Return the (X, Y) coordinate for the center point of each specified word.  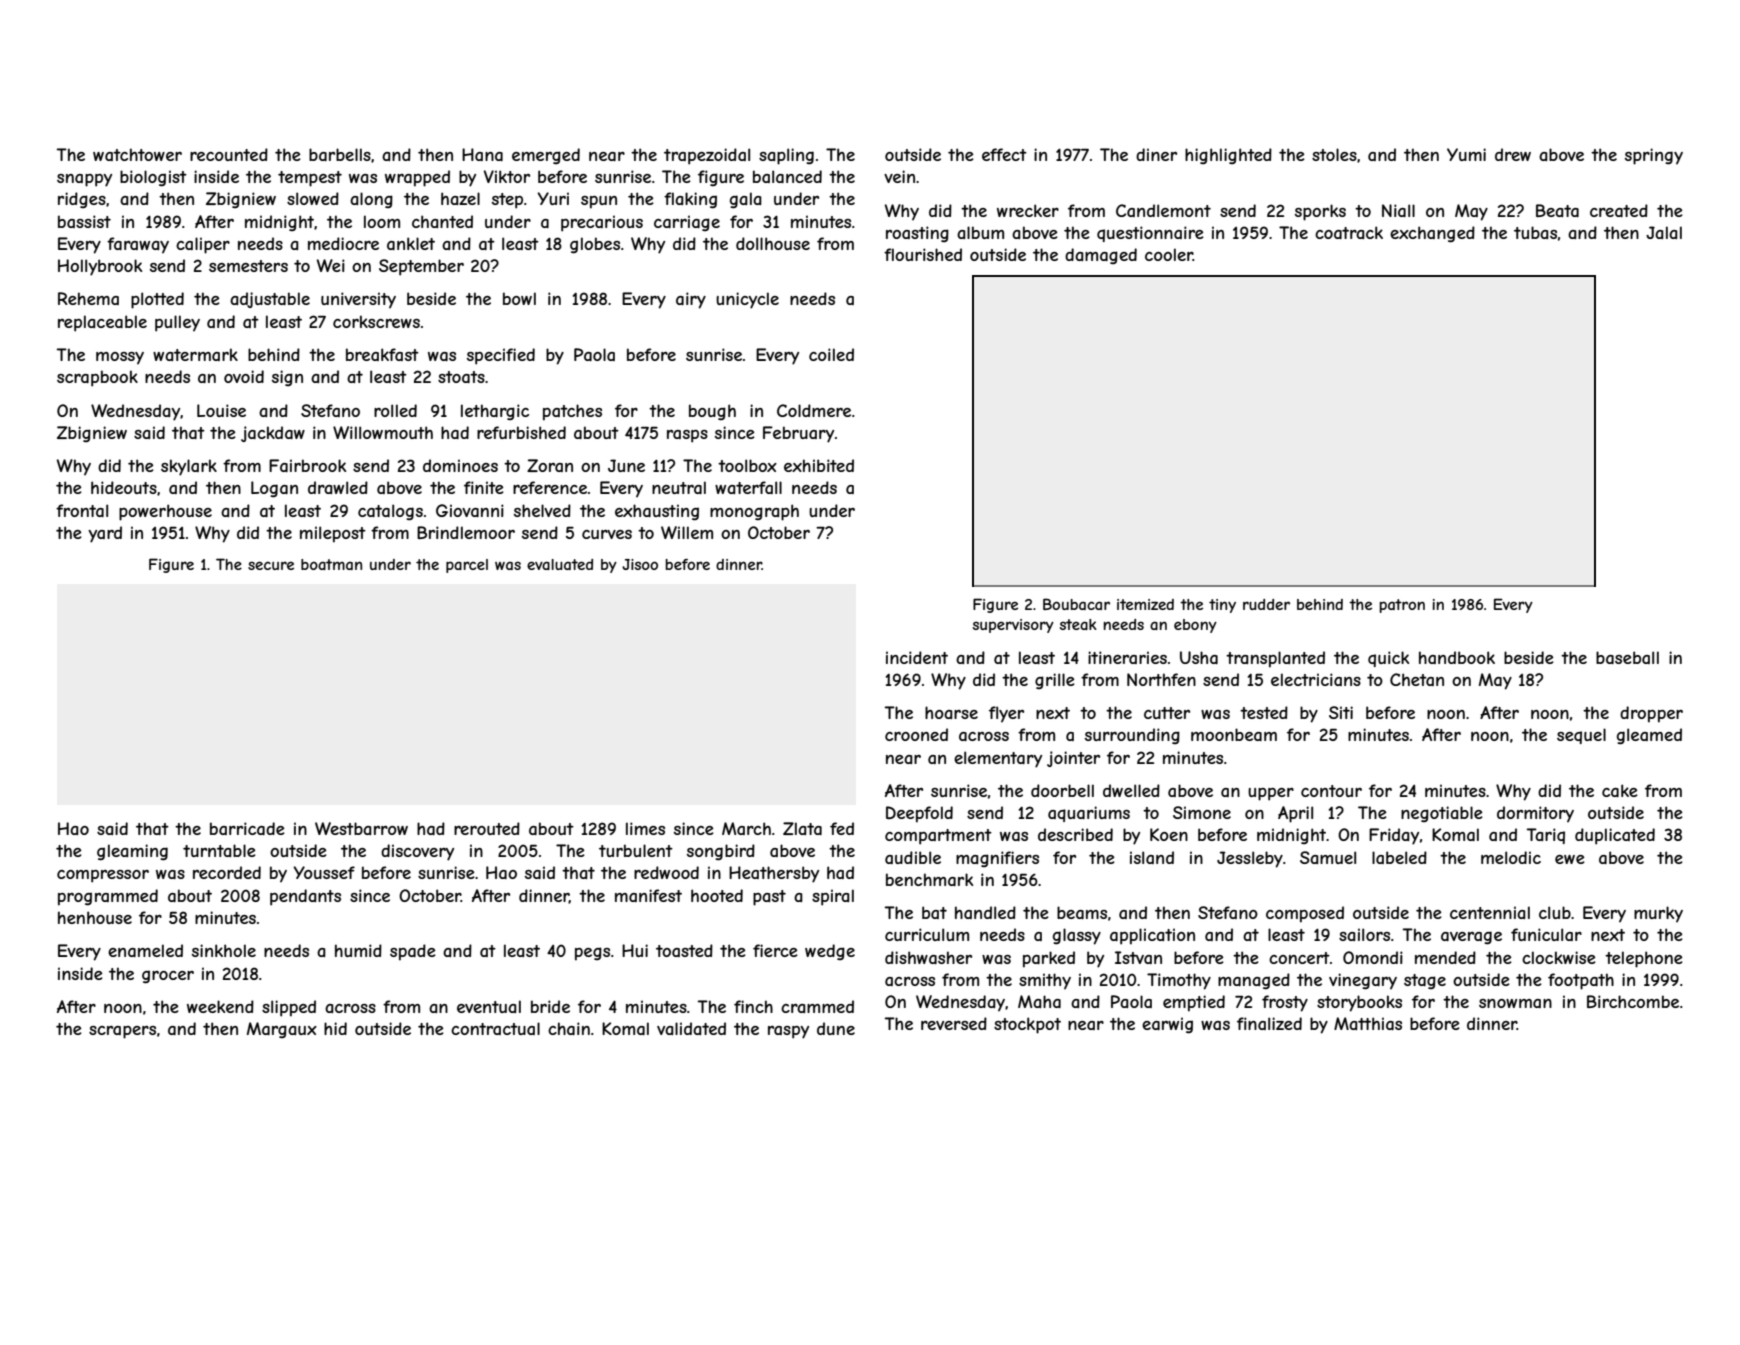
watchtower (137, 154)
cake (1620, 790)
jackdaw (273, 434)
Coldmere (814, 410)
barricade (247, 828)
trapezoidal (707, 156)
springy (1654, 156)
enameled (145, 950)
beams (1082, 912)
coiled (831, 354)
